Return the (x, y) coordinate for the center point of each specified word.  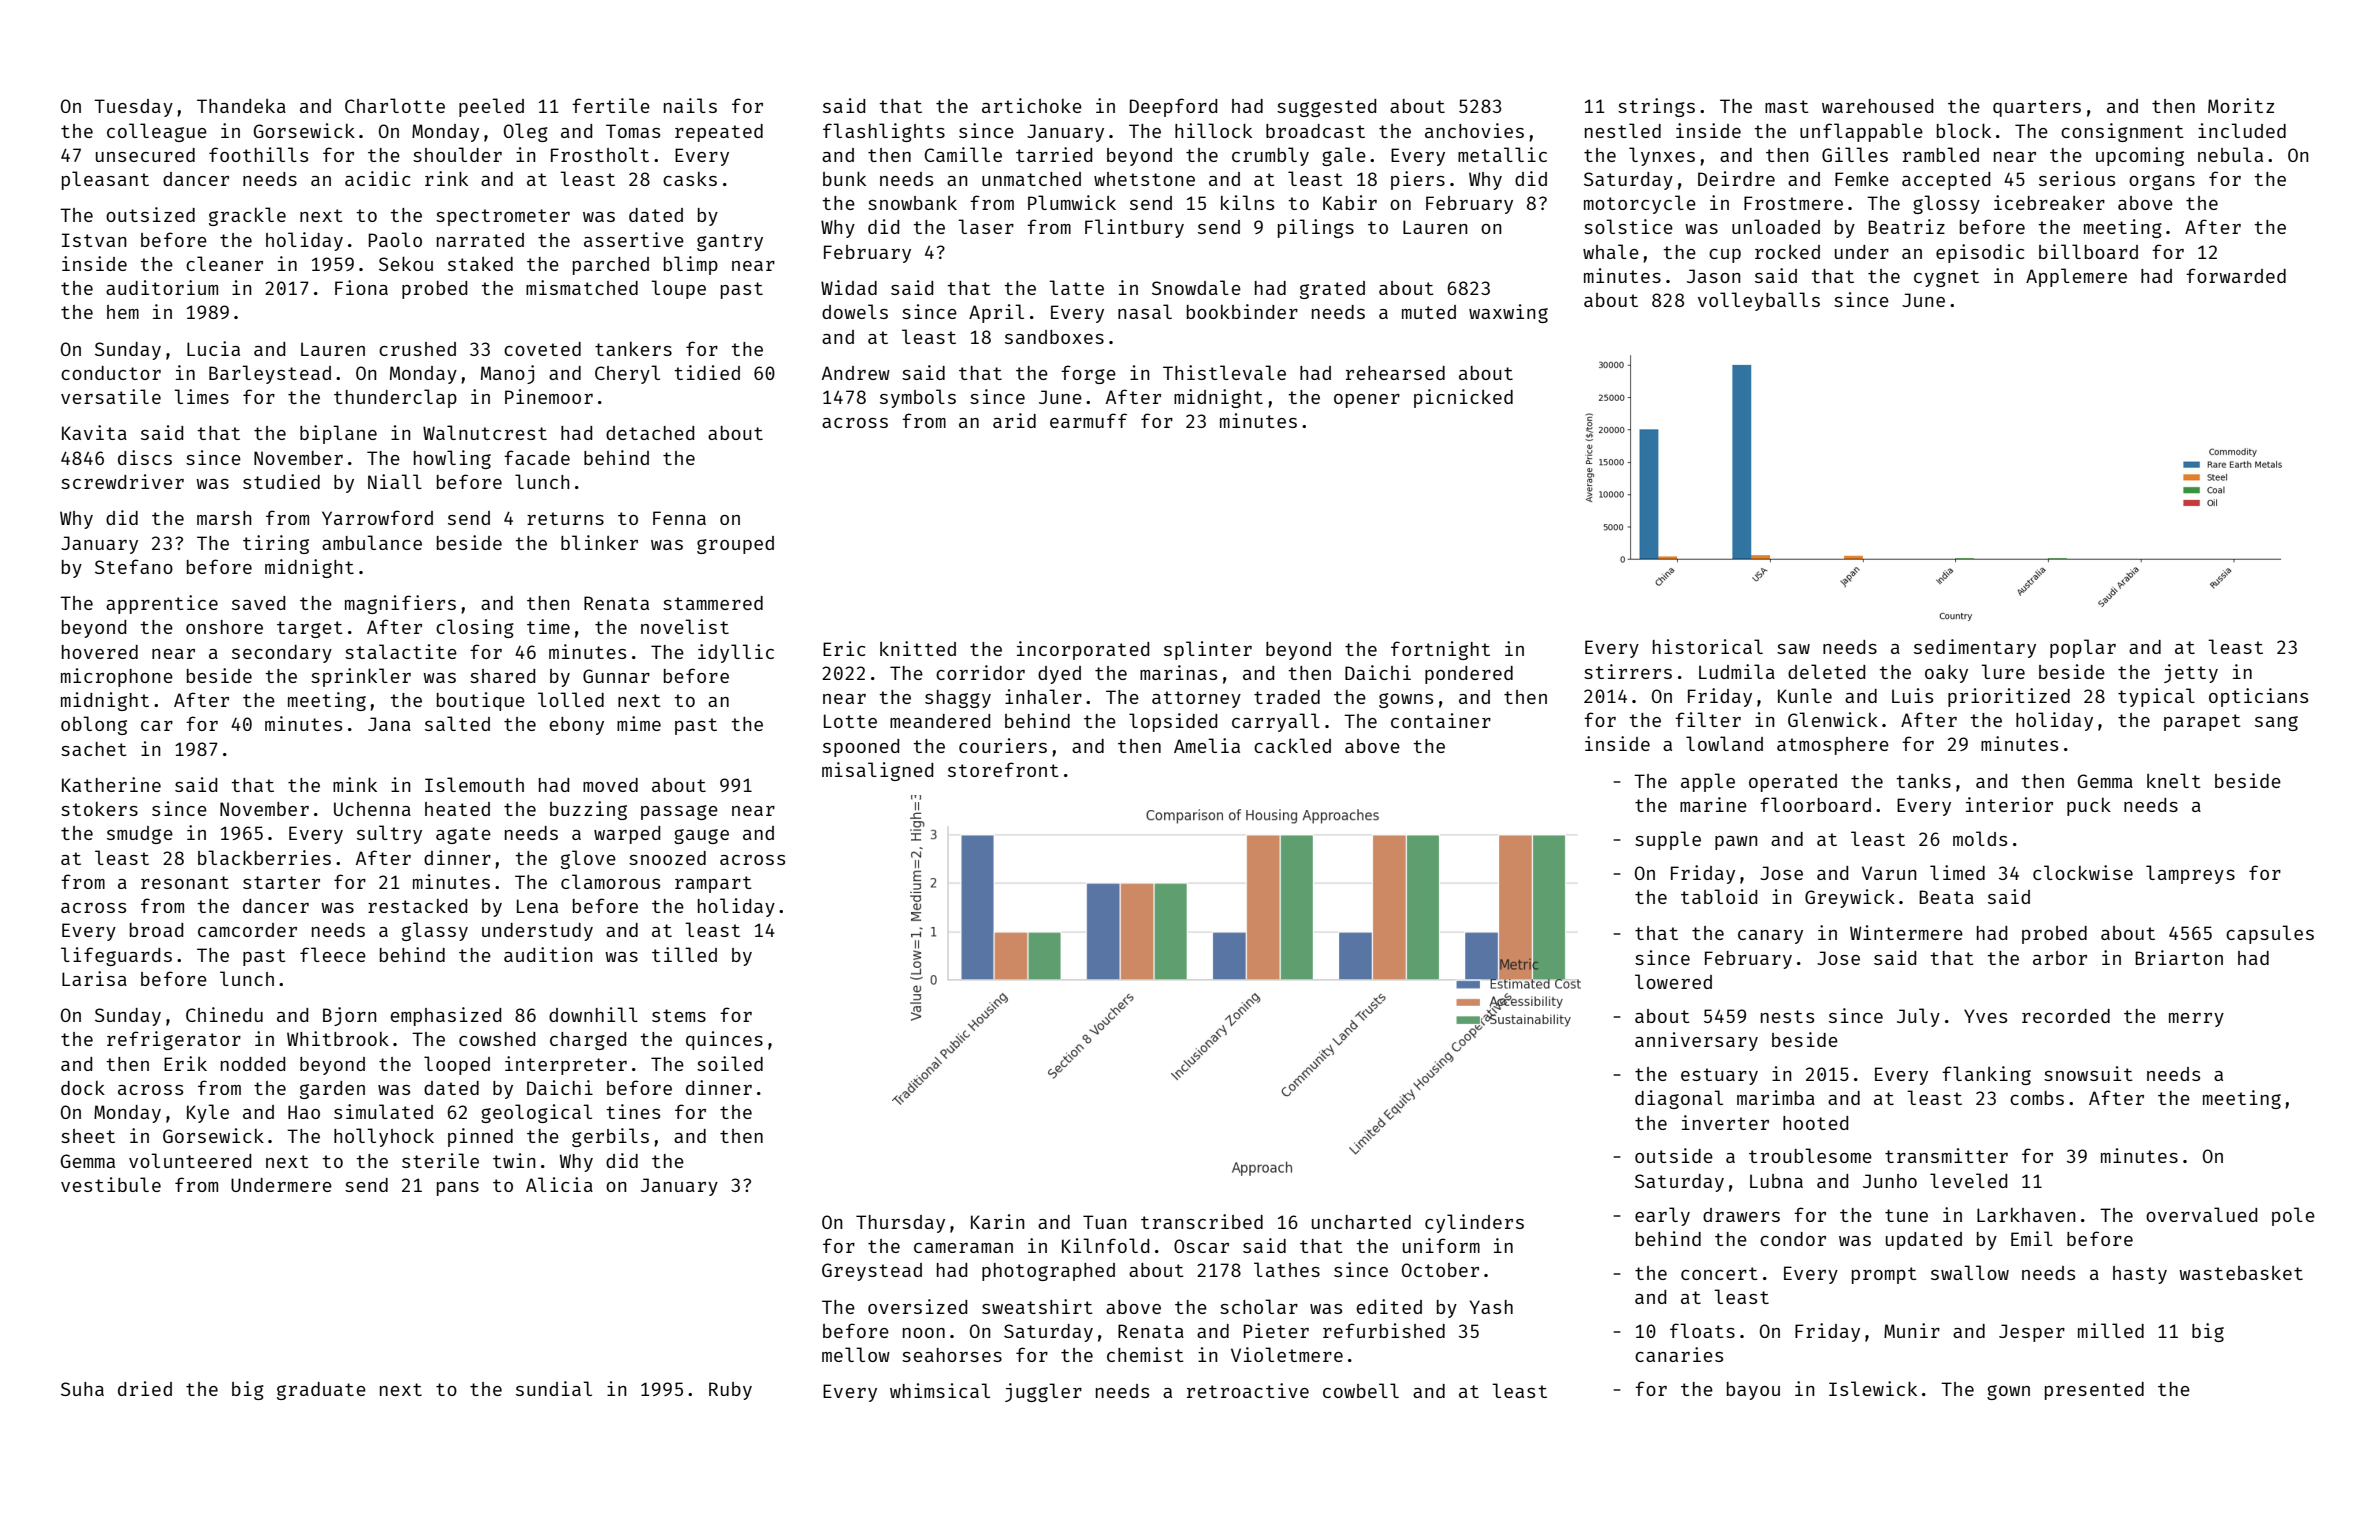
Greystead (872, 1272)
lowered (1673, 981)
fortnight (1440, 650)
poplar (2083, 648)
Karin (998, 1221)
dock (83, 1088)
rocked (1787, 252)
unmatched (1031, 179)
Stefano (134, 566)
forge (1088, 374)
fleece (333, 954)
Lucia (213, 348)
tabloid (1719, 896)
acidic (377, 178)
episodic (1980, 253)
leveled (1968, 1180)
